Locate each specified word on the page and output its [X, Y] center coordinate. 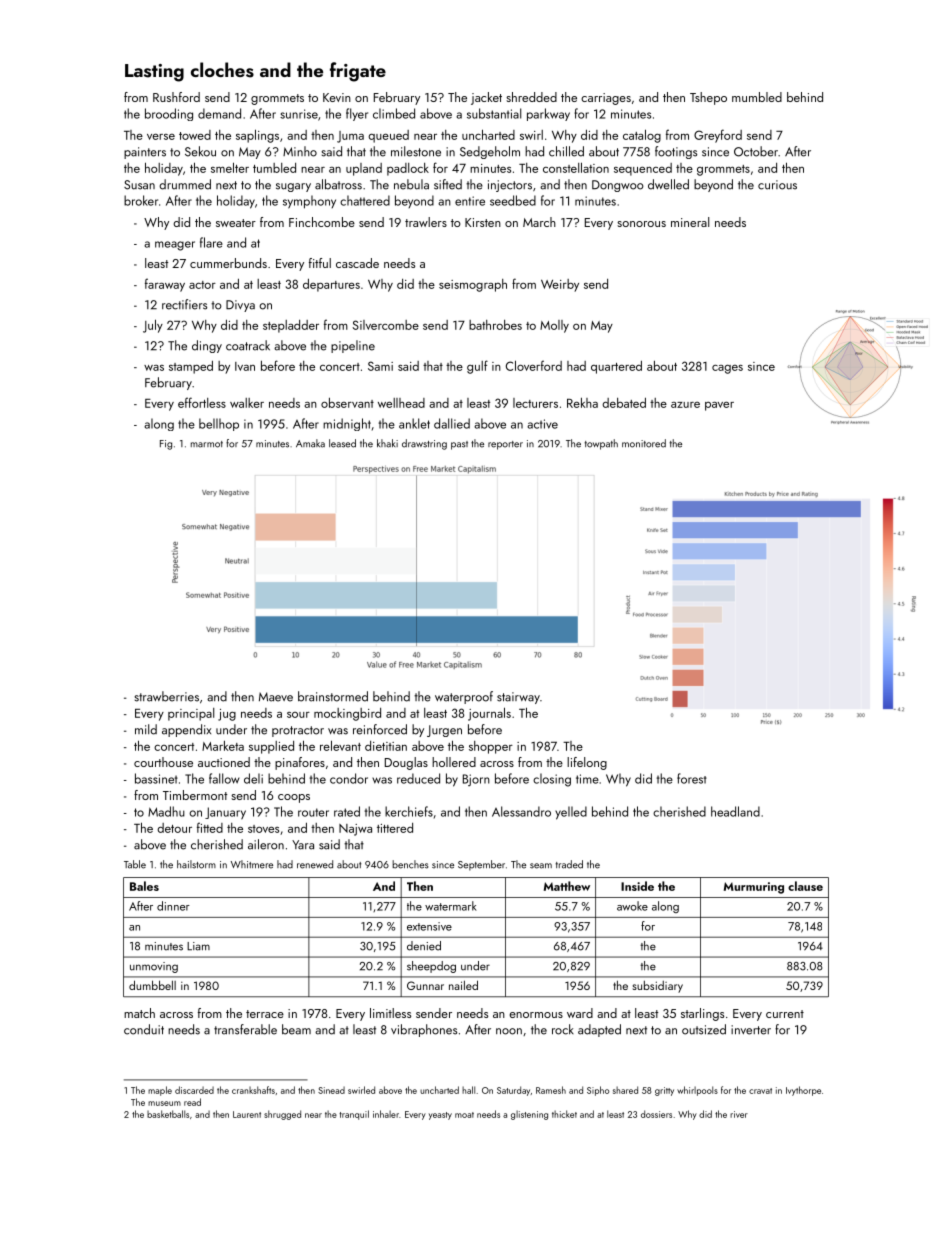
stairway [518, 698]
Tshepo [708, 98]
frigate [358, 72]
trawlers [426, 222]
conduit [144, 1029]
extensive [429, 926]
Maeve [276, 697]
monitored [644, 443]
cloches [222, 70]
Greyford [718, 136]
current [785, 1014]
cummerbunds [228, 263]
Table [135, 864]
